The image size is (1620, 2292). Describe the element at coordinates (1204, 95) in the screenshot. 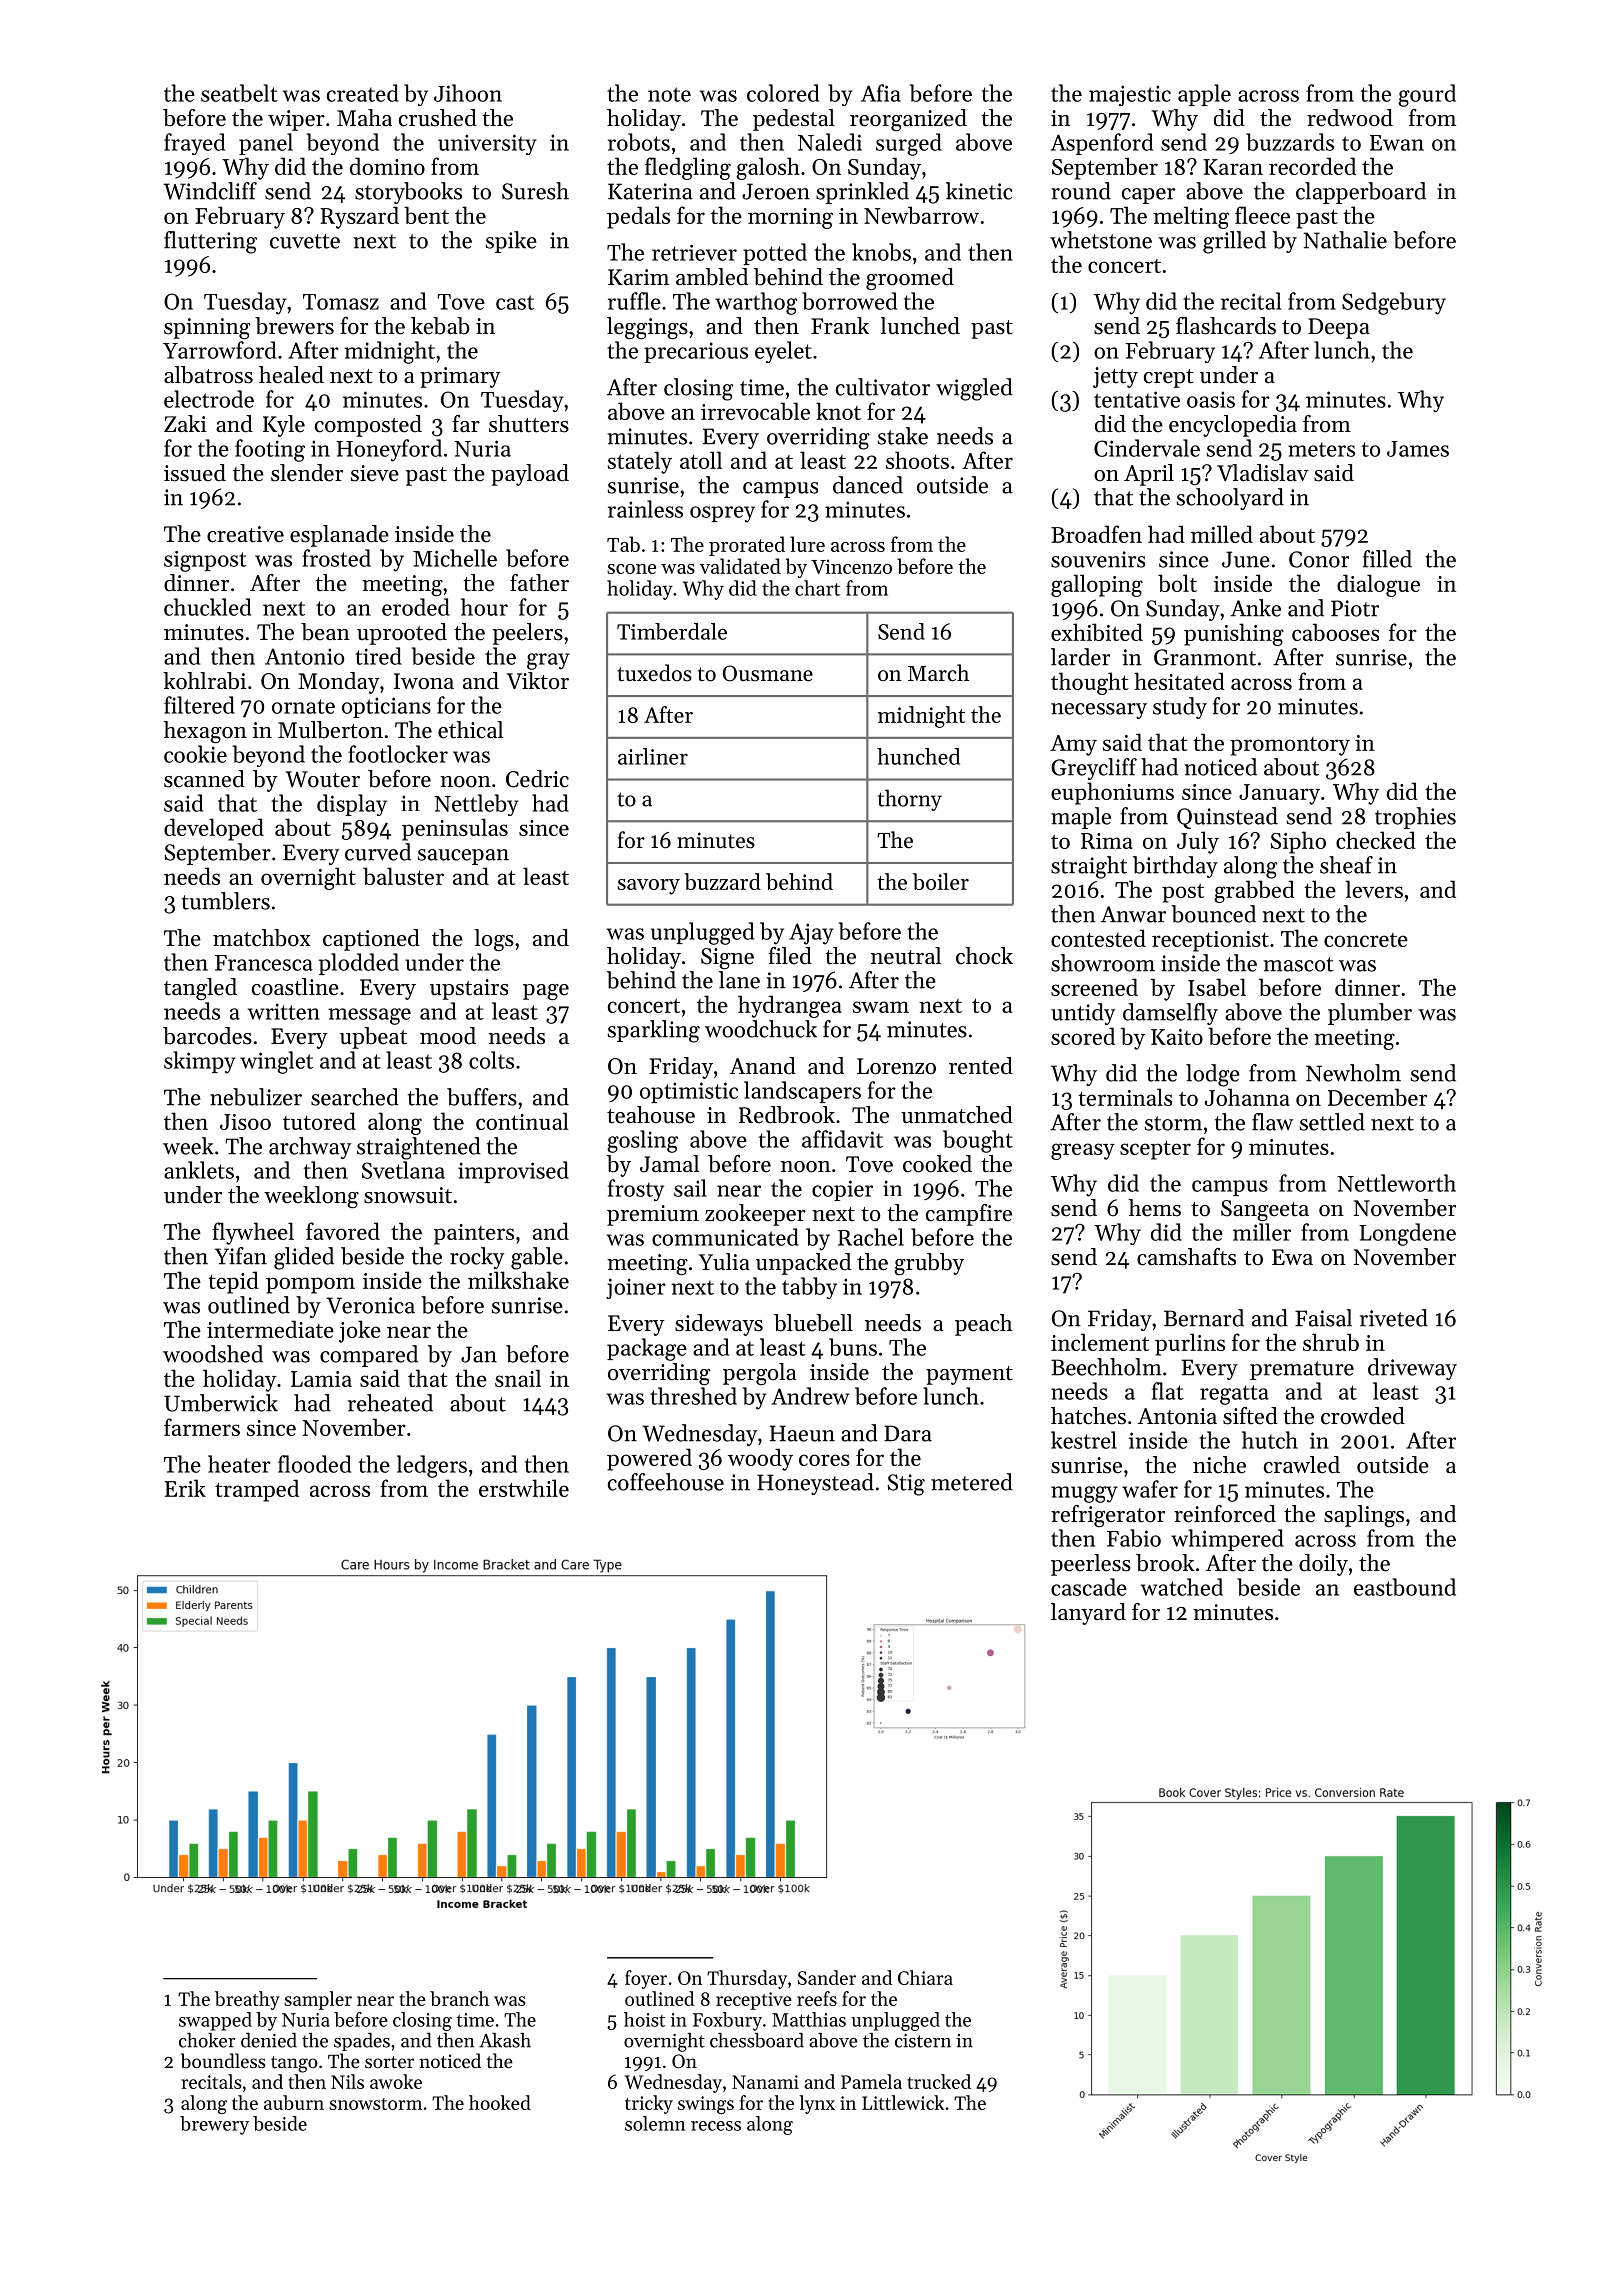

I see `apple` at that location.
